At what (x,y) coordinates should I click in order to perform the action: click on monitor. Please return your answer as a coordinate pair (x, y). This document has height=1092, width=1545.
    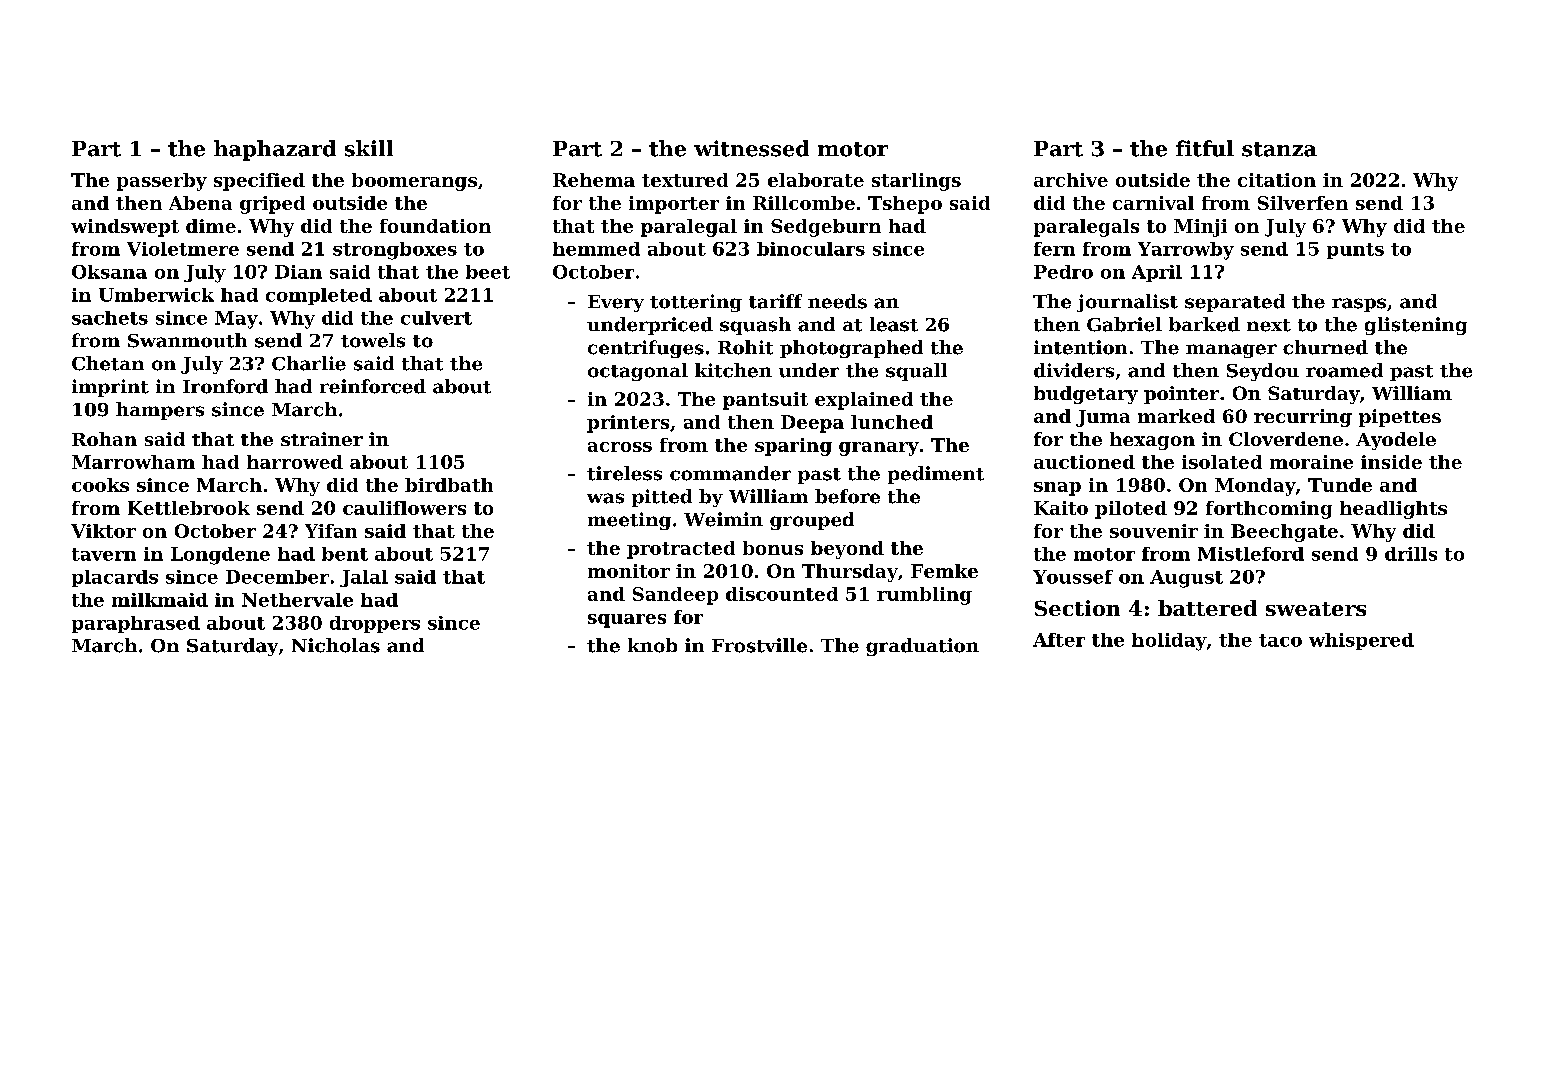
    Looking at the image, I should click on (629, 571).
